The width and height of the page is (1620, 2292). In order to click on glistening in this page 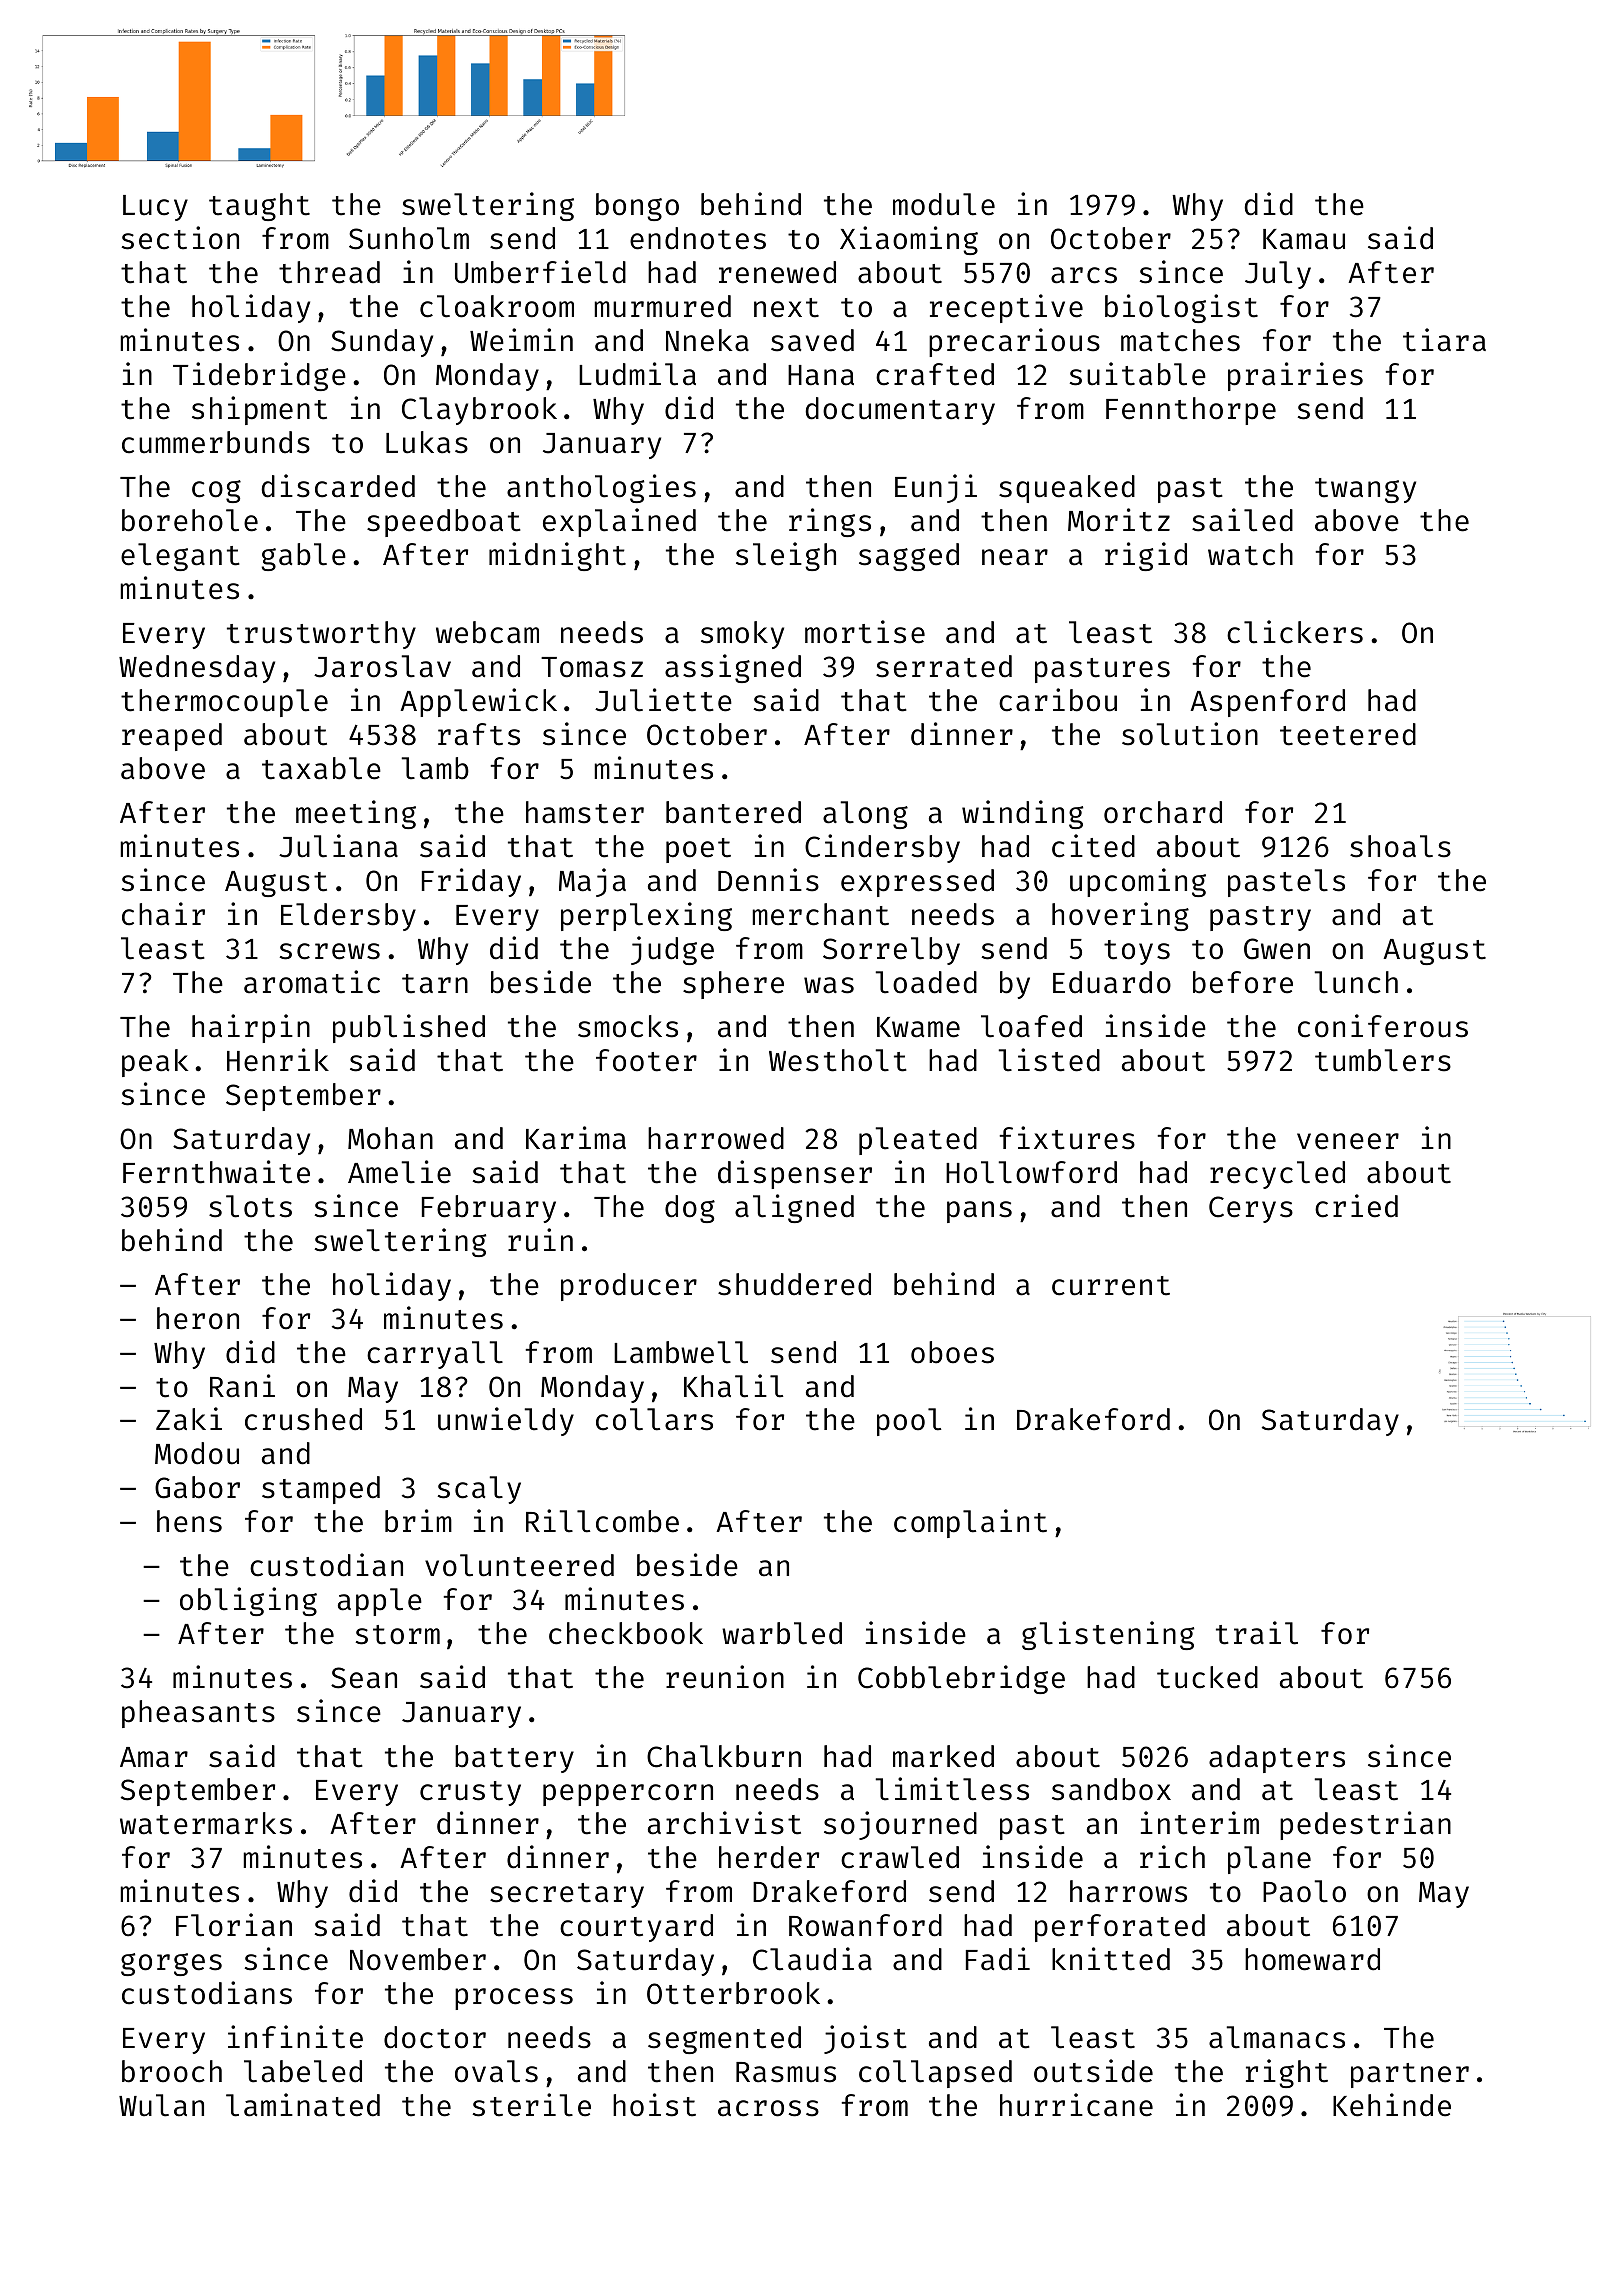, I will do `click(1108, 1635)`.
